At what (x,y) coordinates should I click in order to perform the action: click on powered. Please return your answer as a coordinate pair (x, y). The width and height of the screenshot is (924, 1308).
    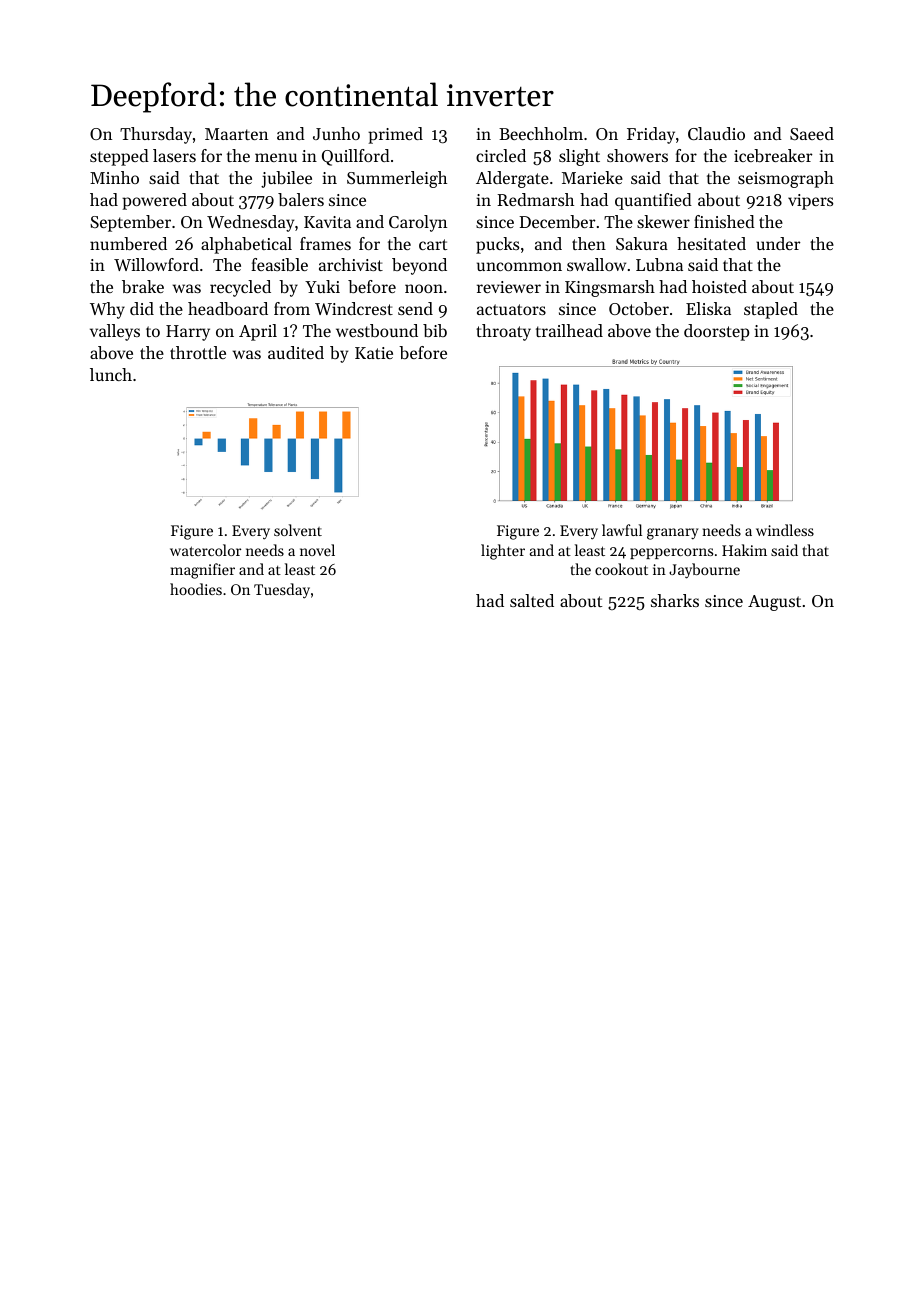
    Looking at the image, I should click on (154, 201).
